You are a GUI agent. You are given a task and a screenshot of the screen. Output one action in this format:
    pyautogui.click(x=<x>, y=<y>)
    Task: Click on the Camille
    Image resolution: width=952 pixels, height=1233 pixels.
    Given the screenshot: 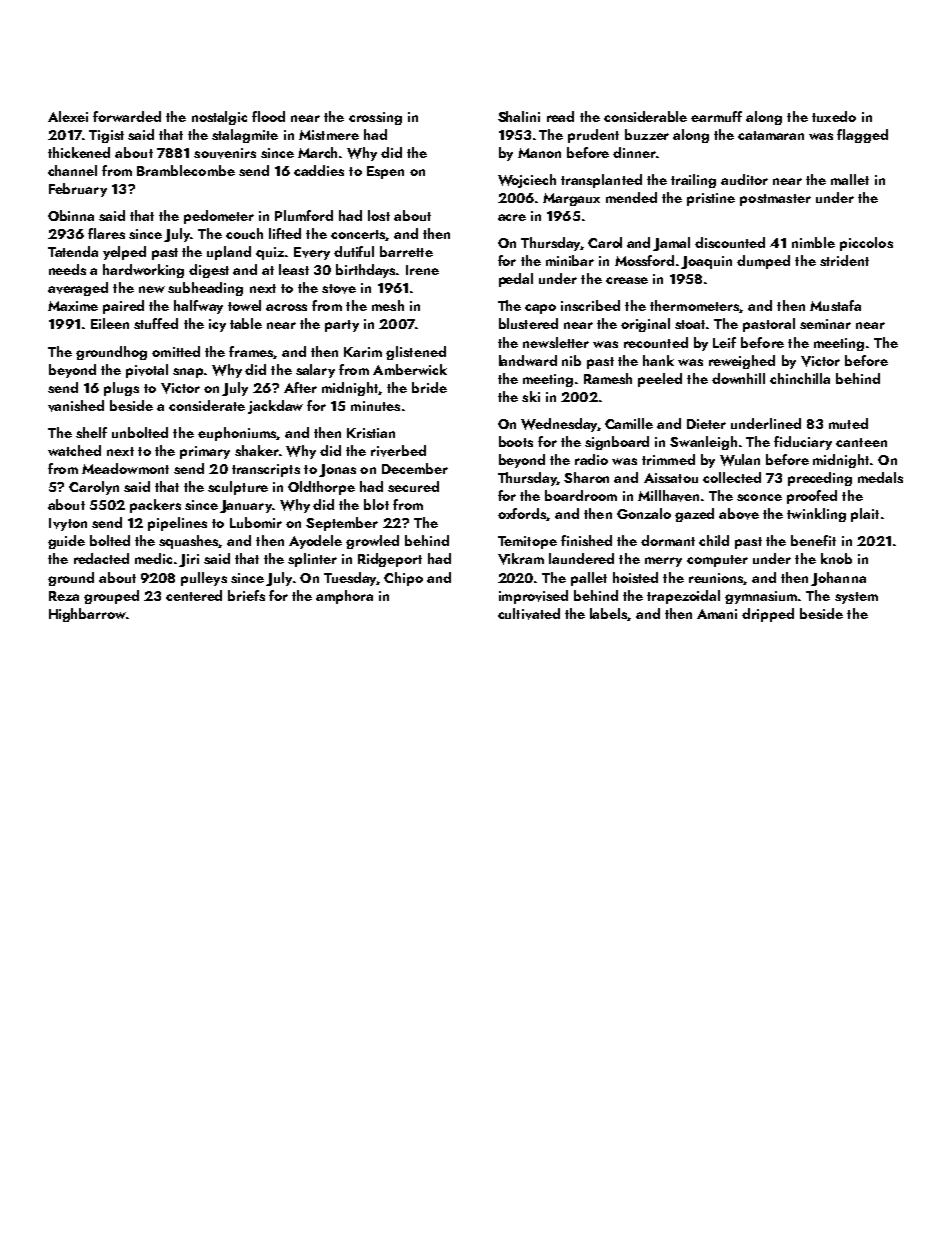 What is the action you would take?
    pyautogui.click(x=629, y=423)
